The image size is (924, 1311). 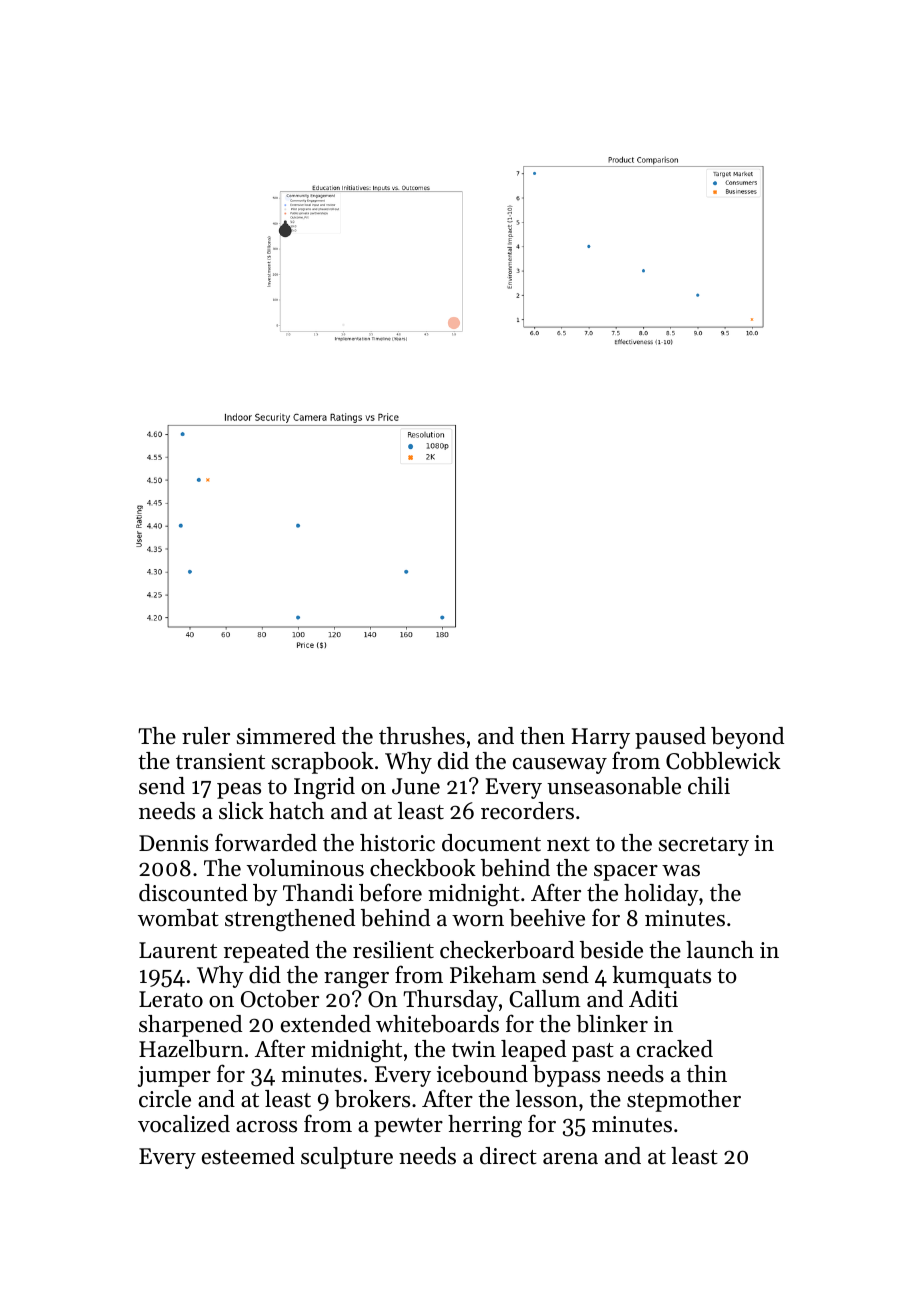 I want to click on Thandi, so click(x=318, y=893).
